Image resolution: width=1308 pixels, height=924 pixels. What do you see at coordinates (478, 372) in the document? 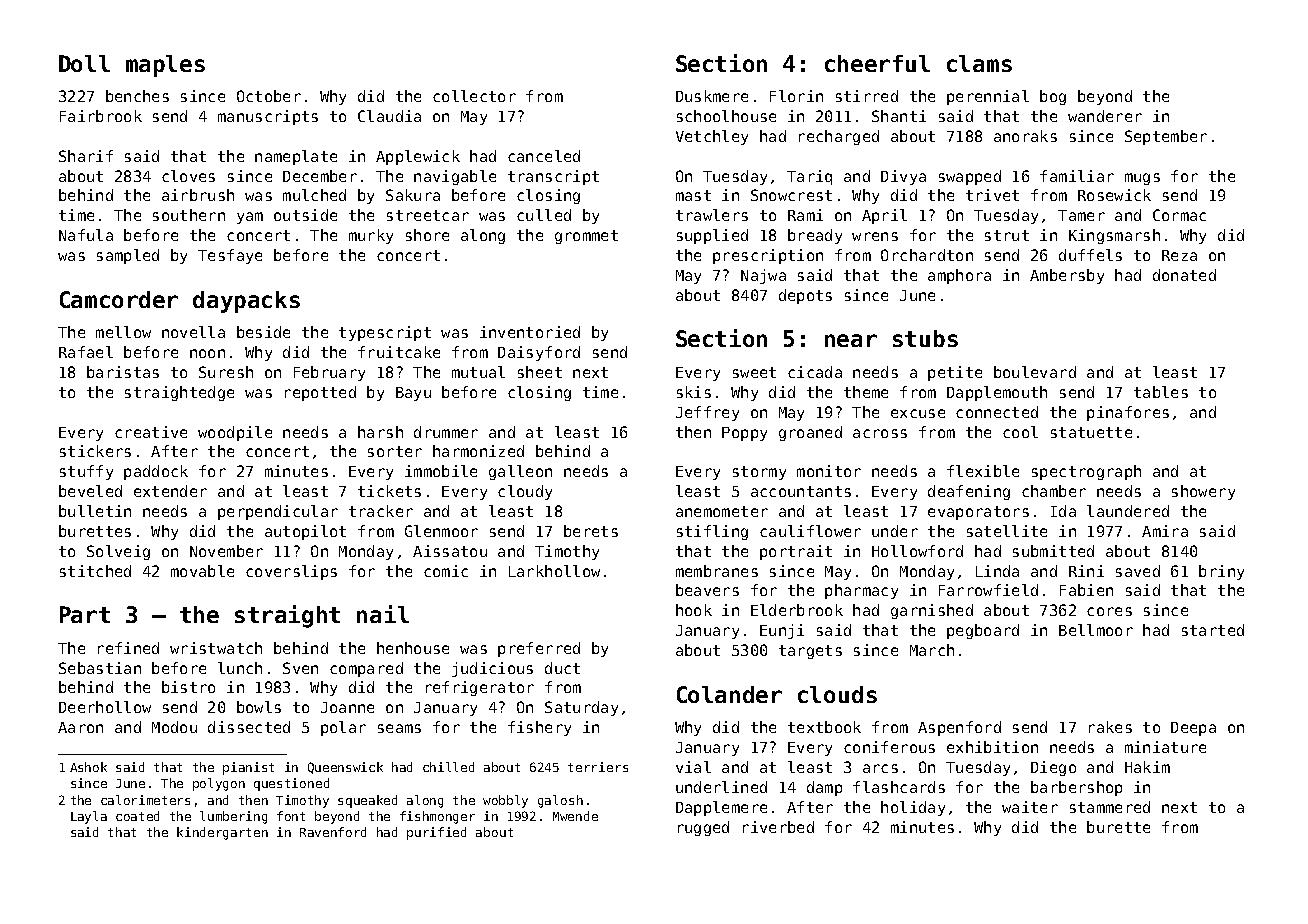
I see `mutual` at bounding box center [478, 372].
